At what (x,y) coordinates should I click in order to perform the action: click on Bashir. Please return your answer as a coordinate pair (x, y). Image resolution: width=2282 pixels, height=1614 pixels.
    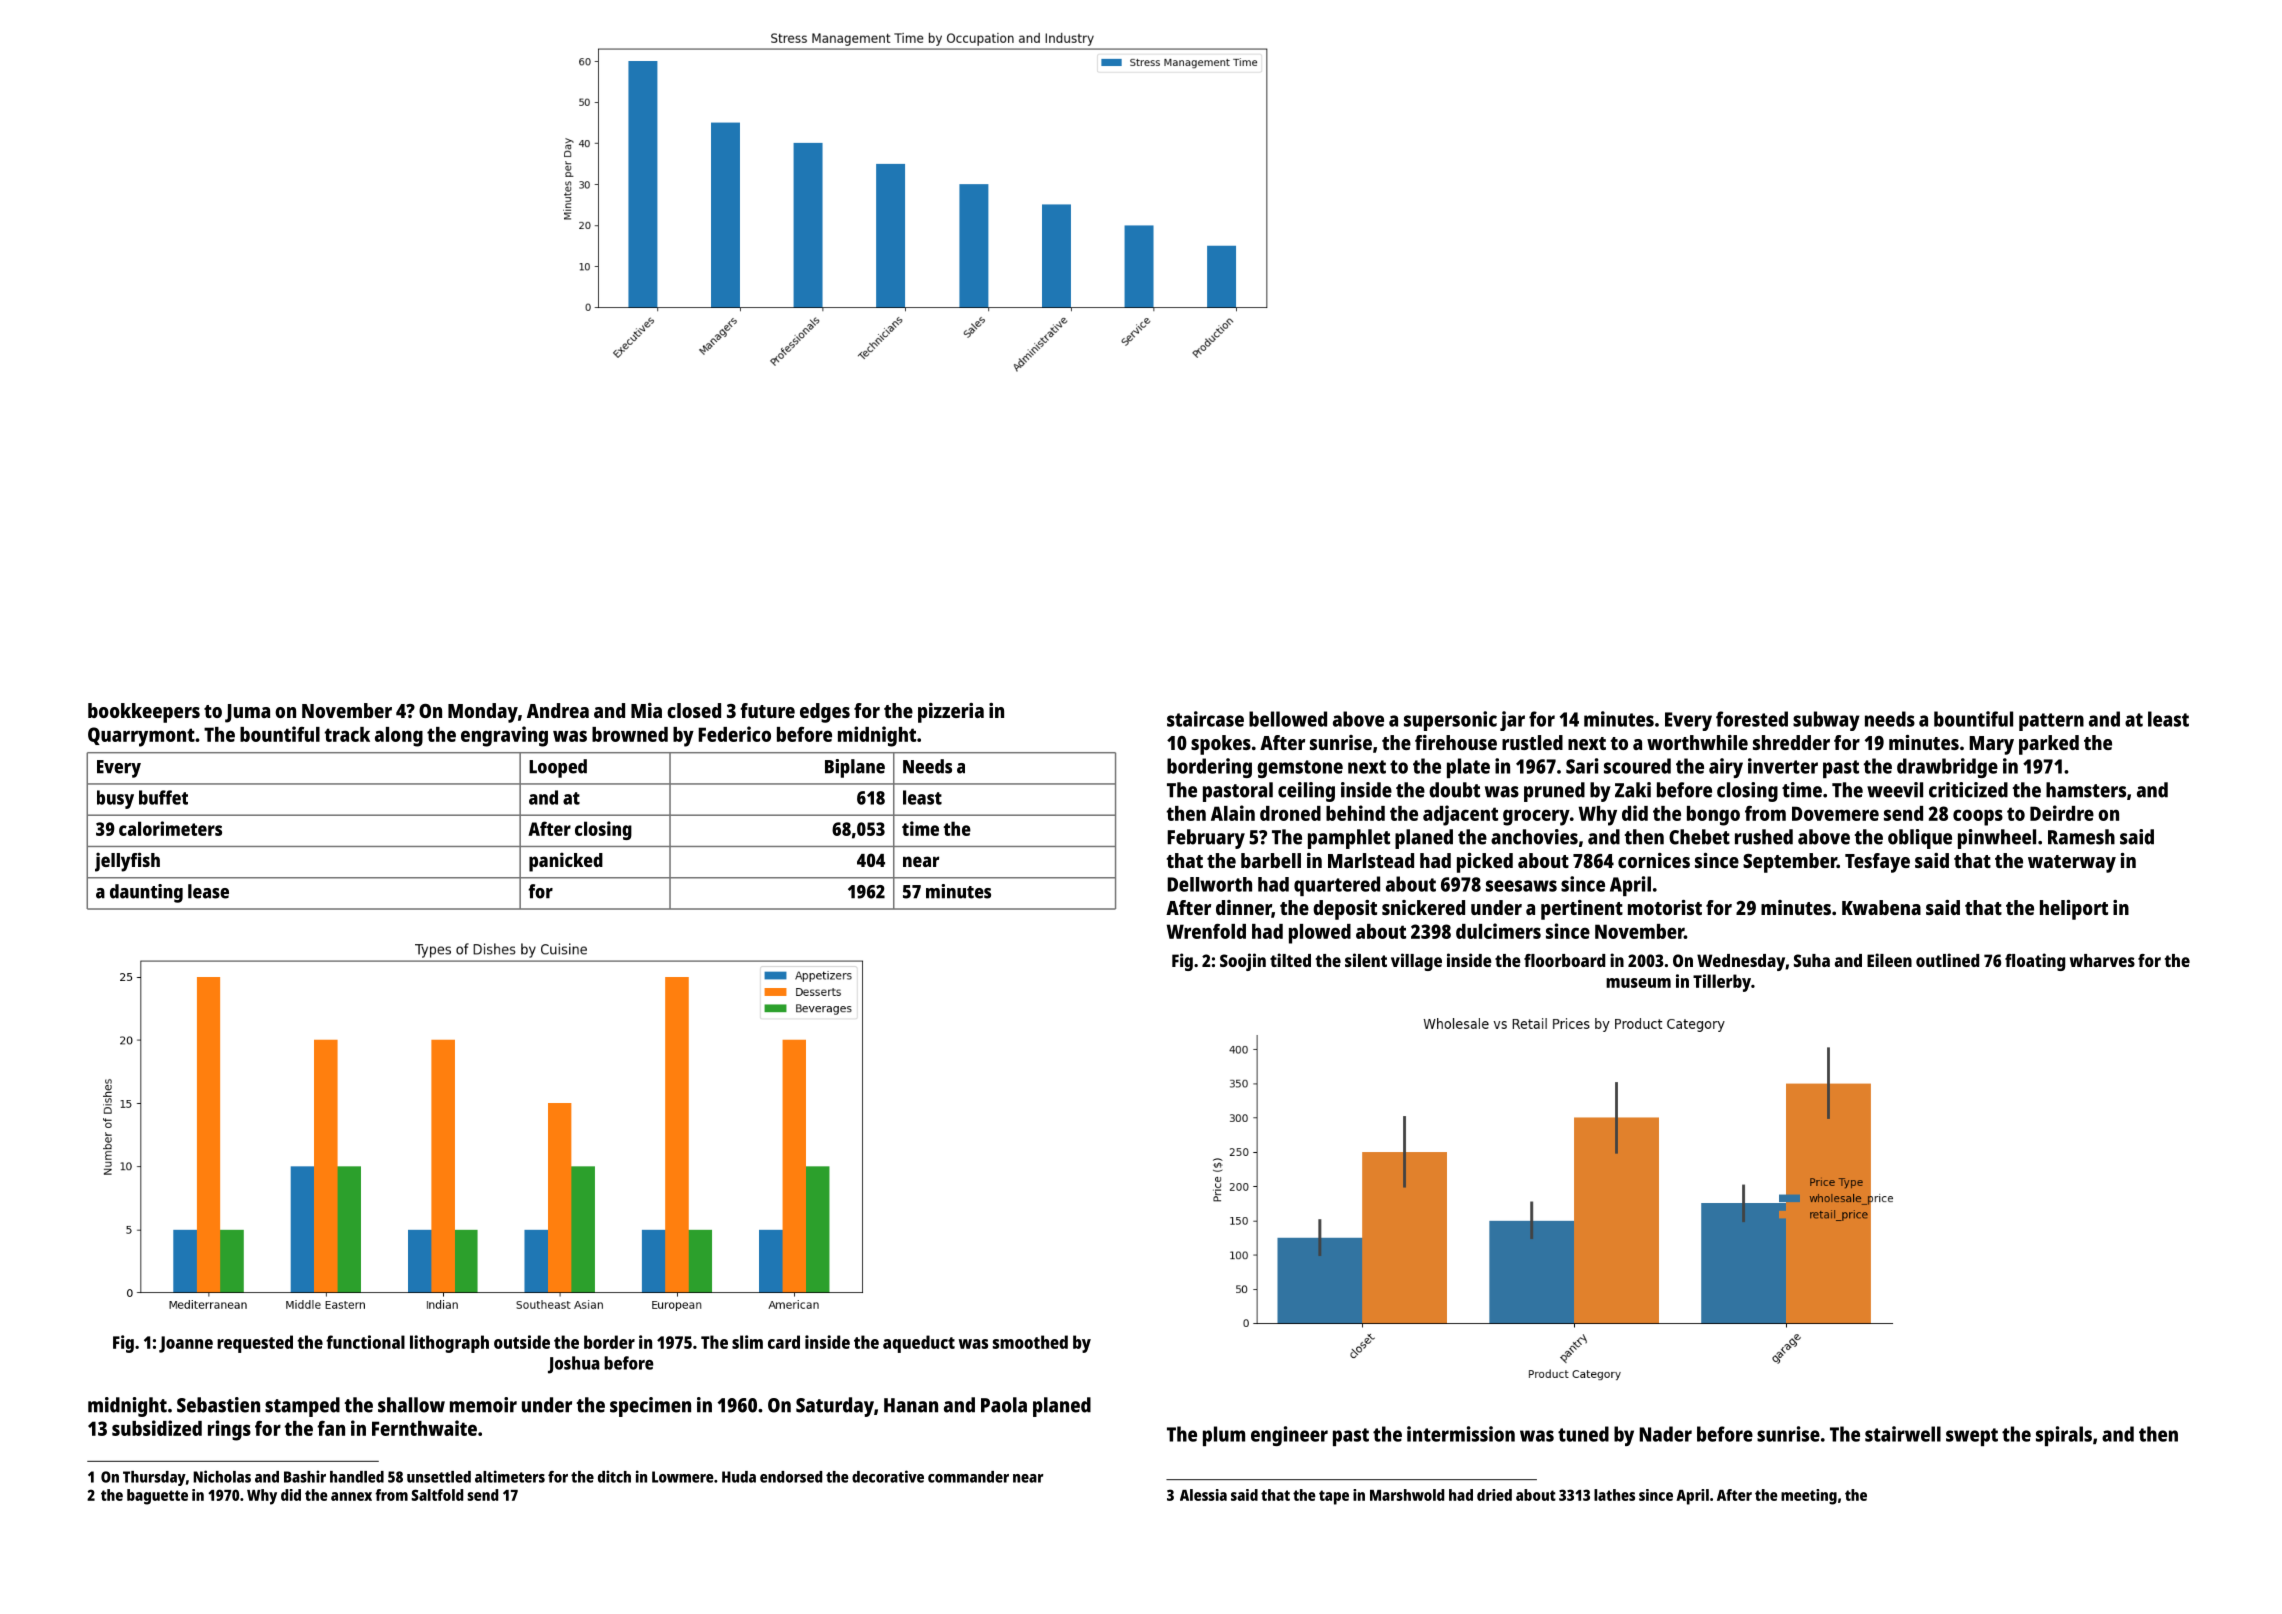
    Looking at the image, I should click on (305, 1476).
